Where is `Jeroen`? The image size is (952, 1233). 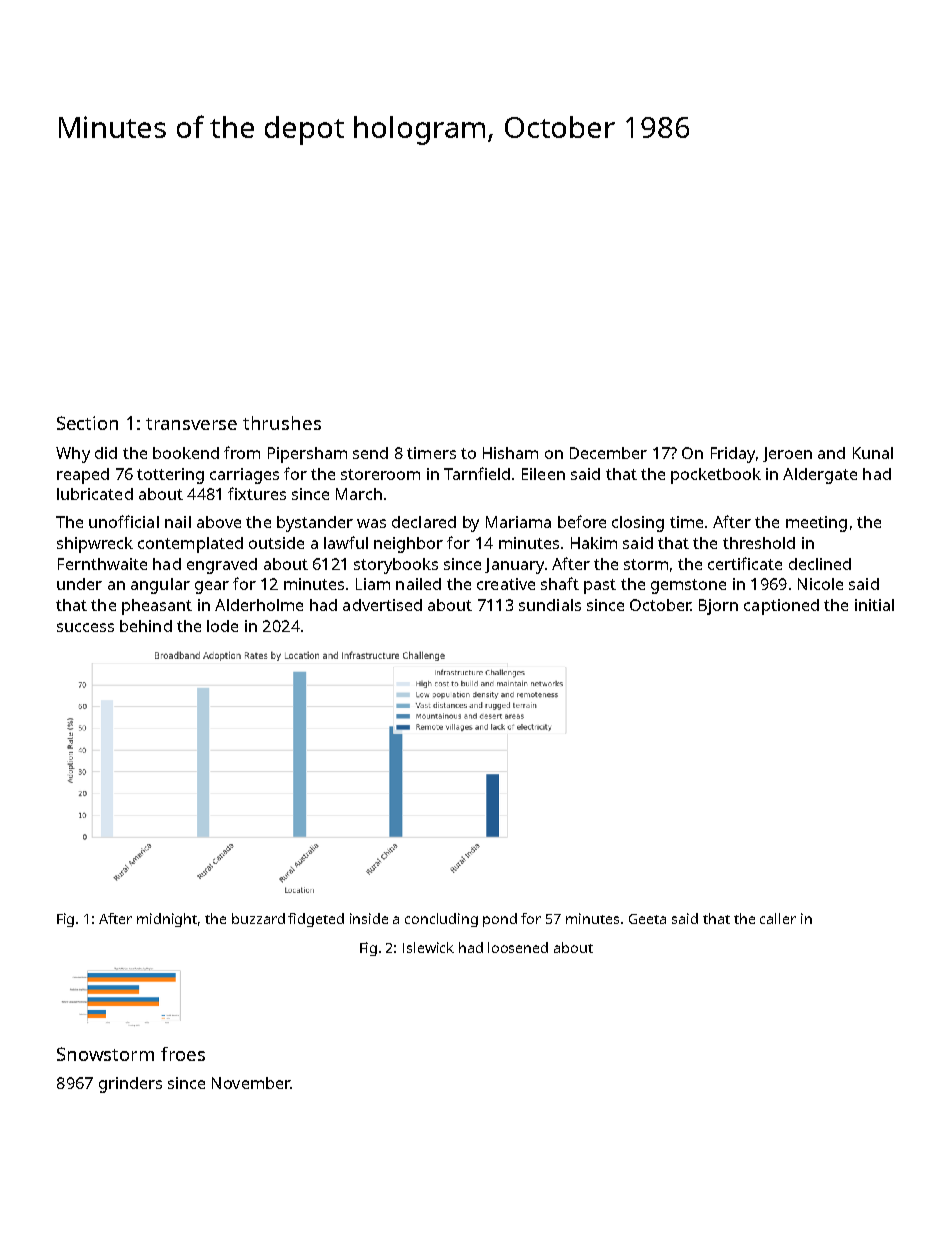 Jeroen is located at coordinates (787, 454).
